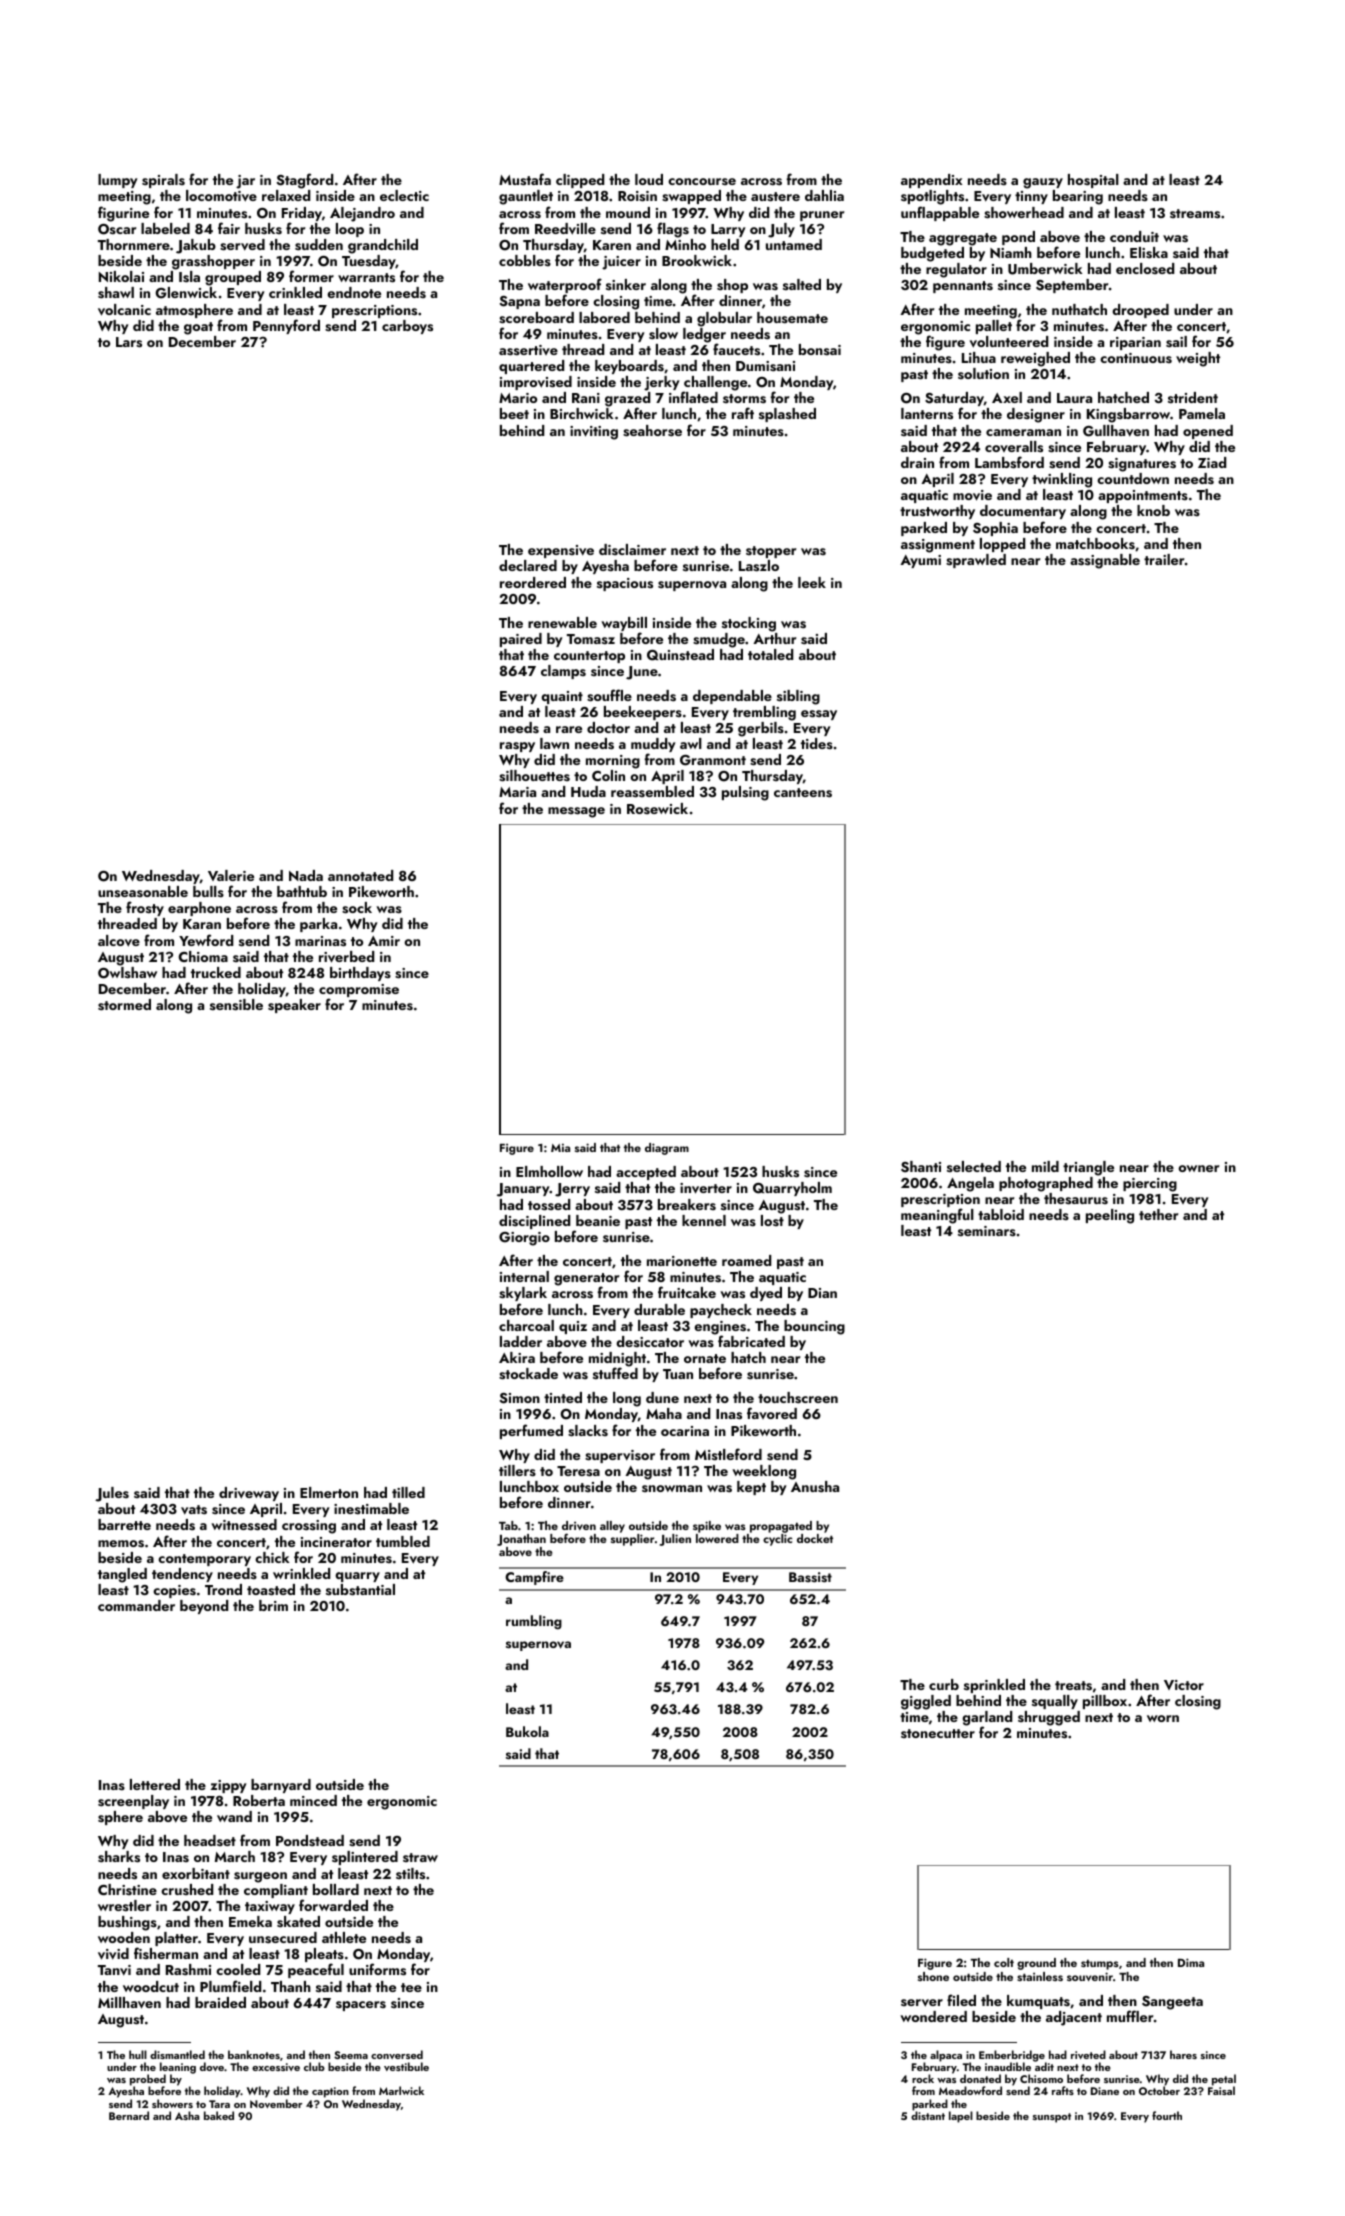 This image has width=1345, height=2216. Describe the element at coordinates (309, 1527) in the image. I see `crossing` at that location.
